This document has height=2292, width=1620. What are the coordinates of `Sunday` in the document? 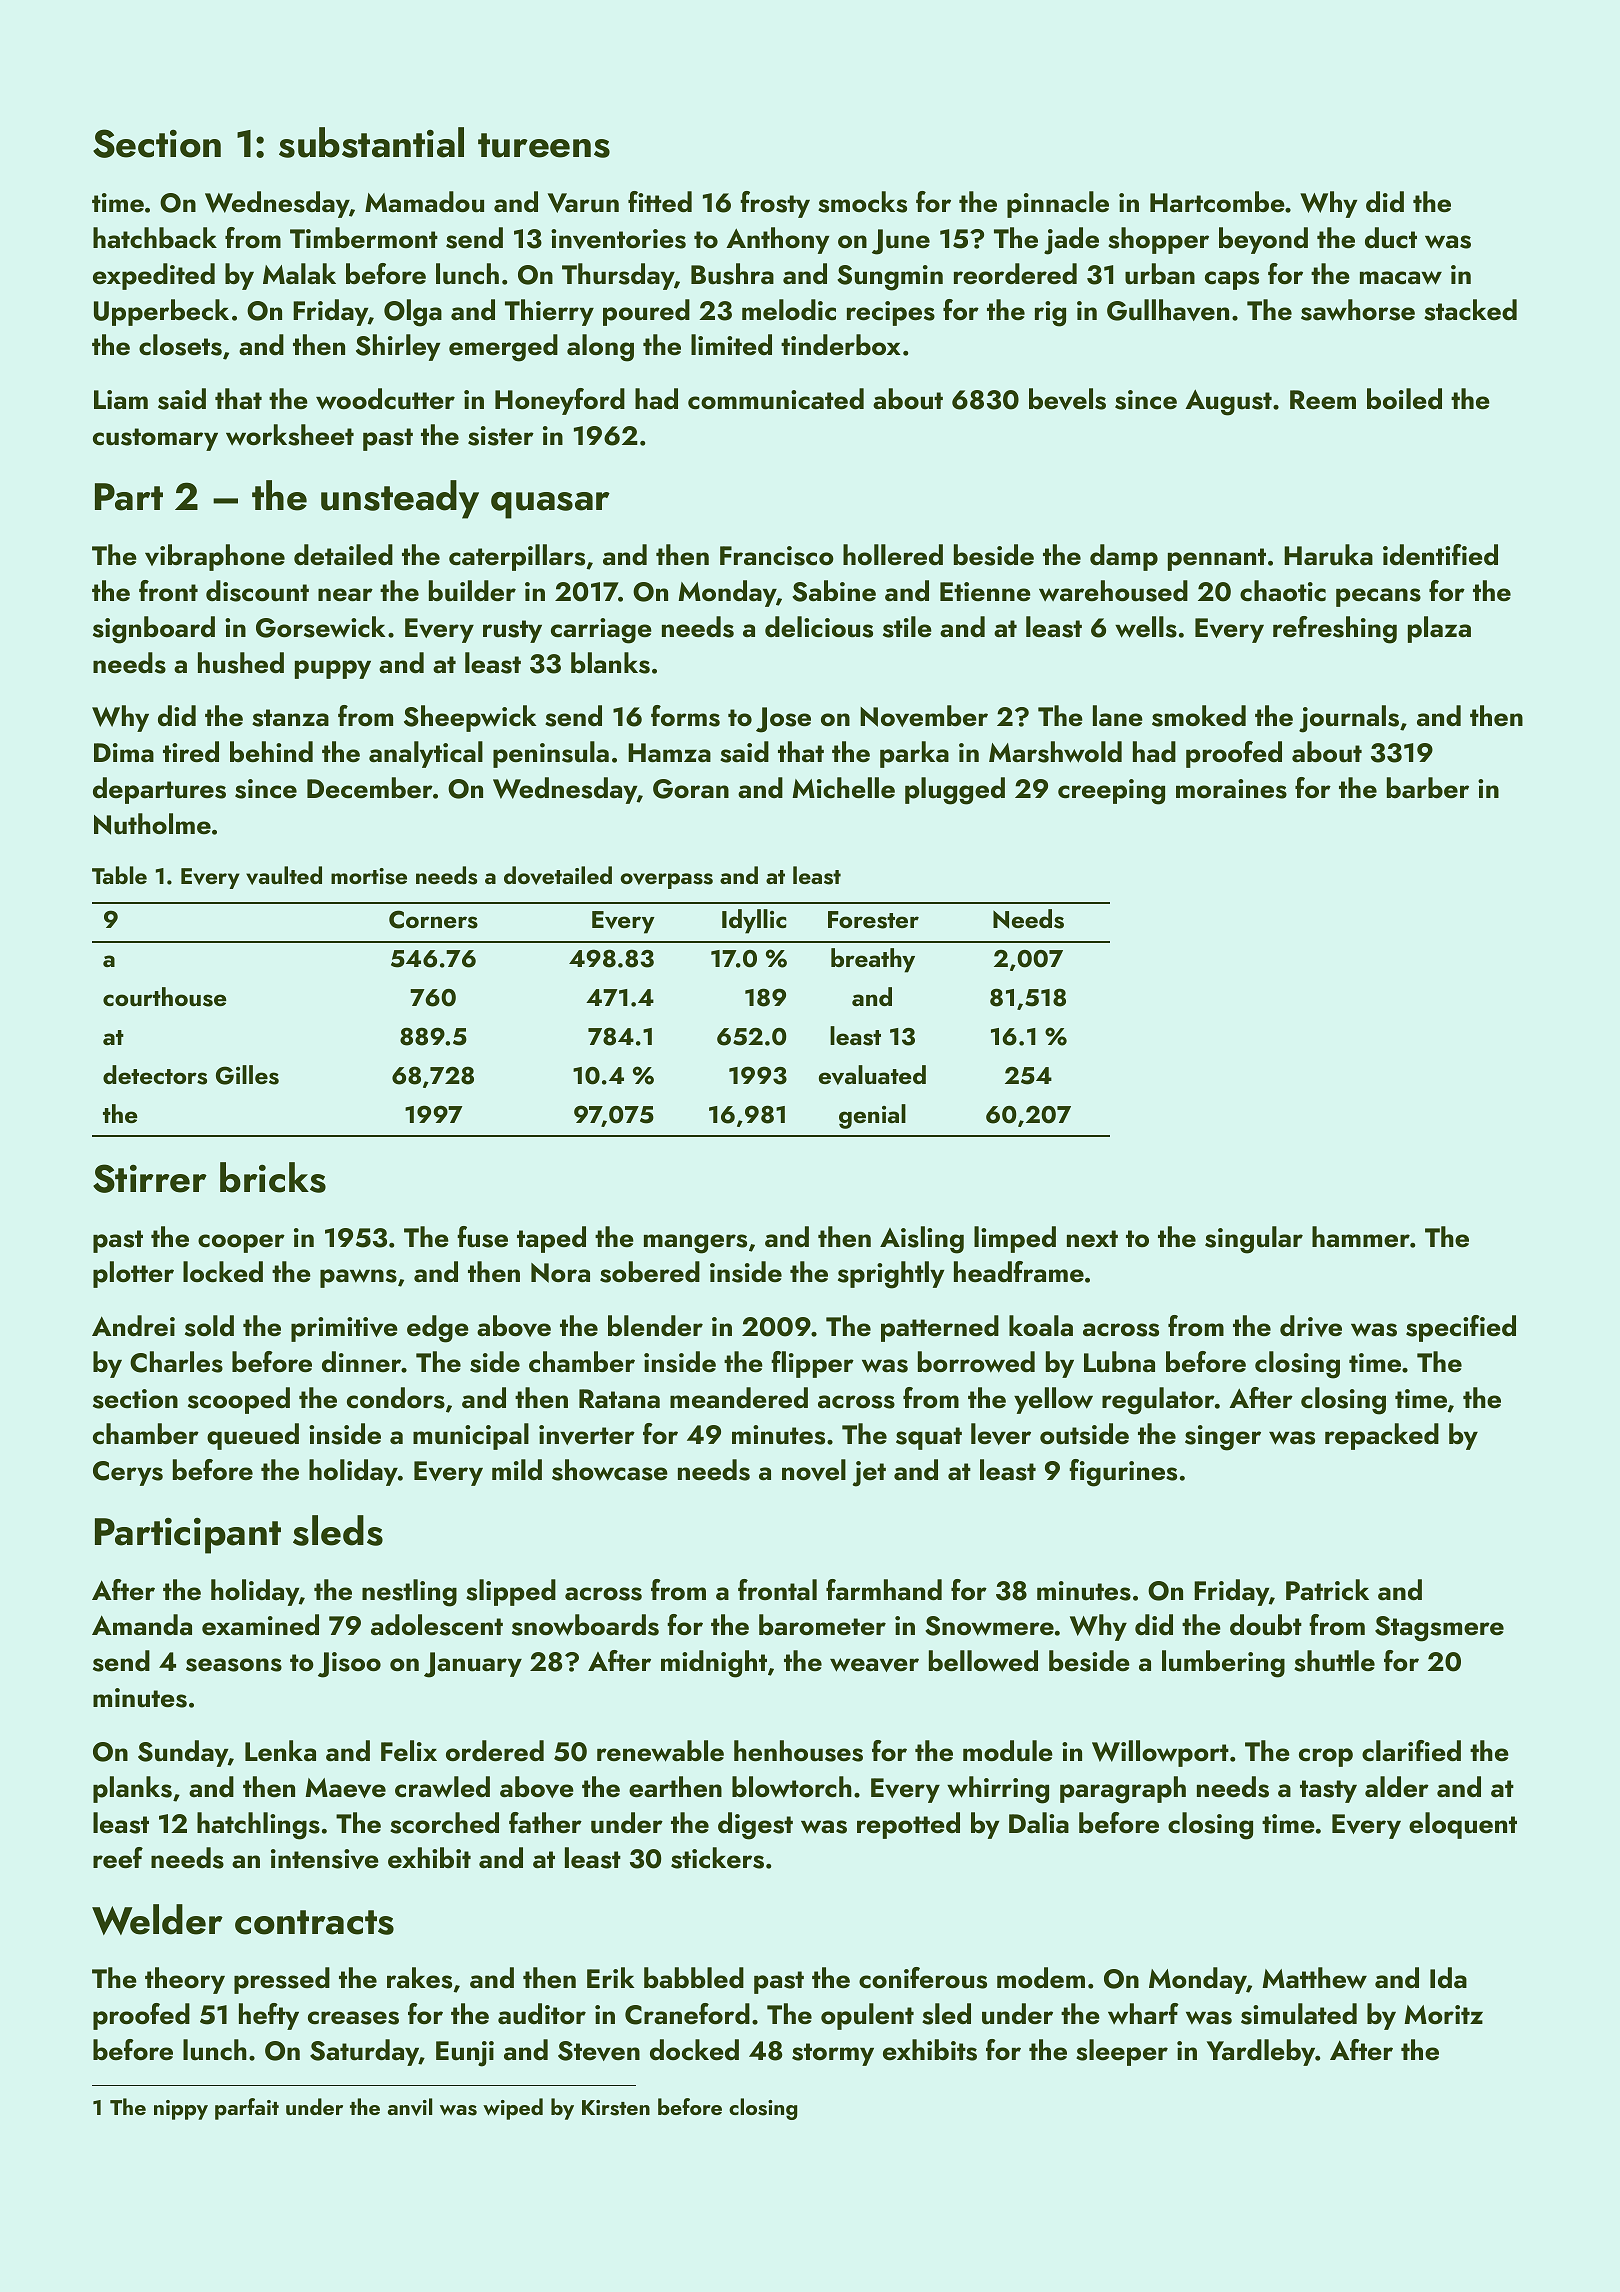 It's located at (183, 1753).
